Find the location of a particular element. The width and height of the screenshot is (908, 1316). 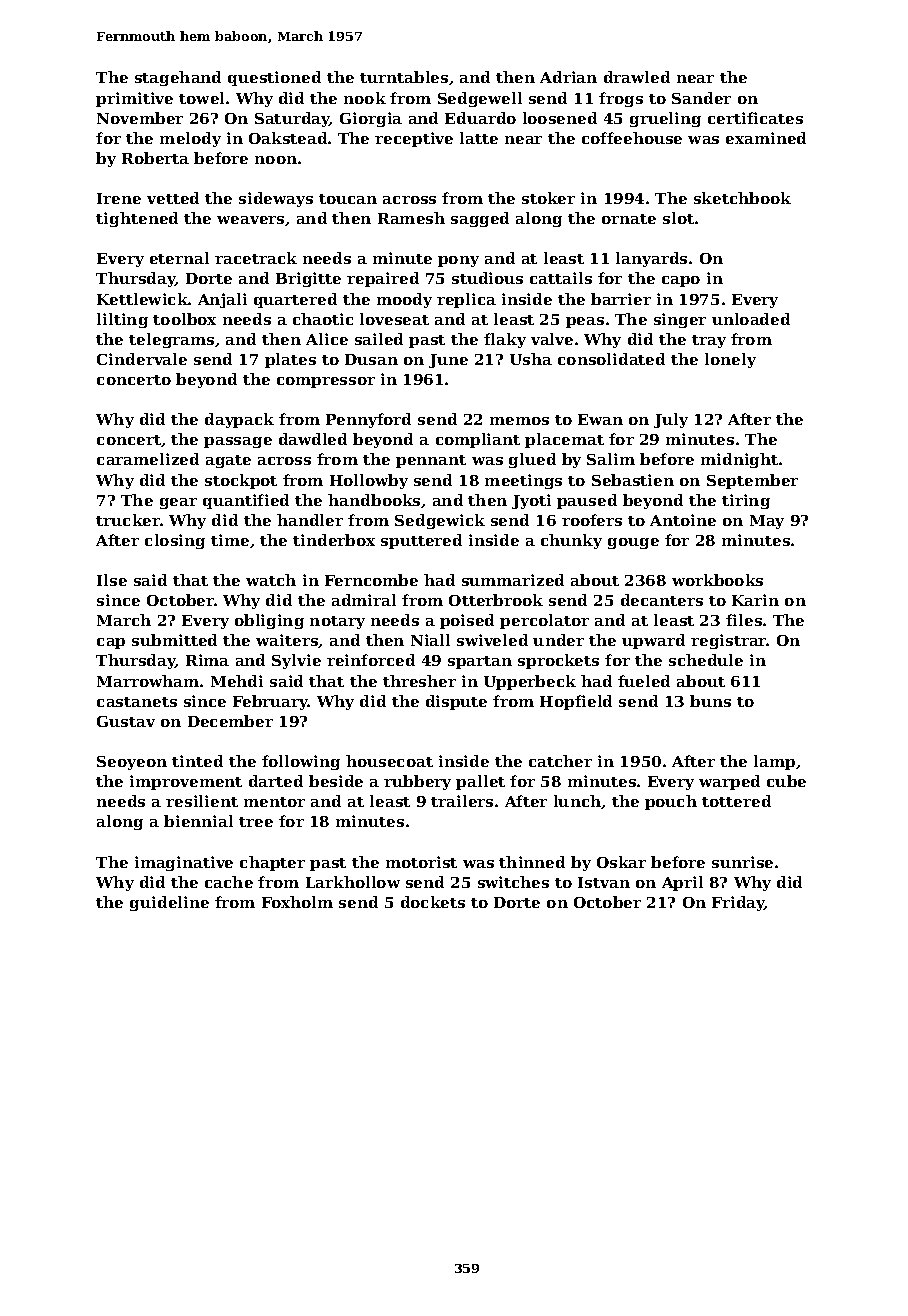

caramelized is located at coordinates (148, 459).
